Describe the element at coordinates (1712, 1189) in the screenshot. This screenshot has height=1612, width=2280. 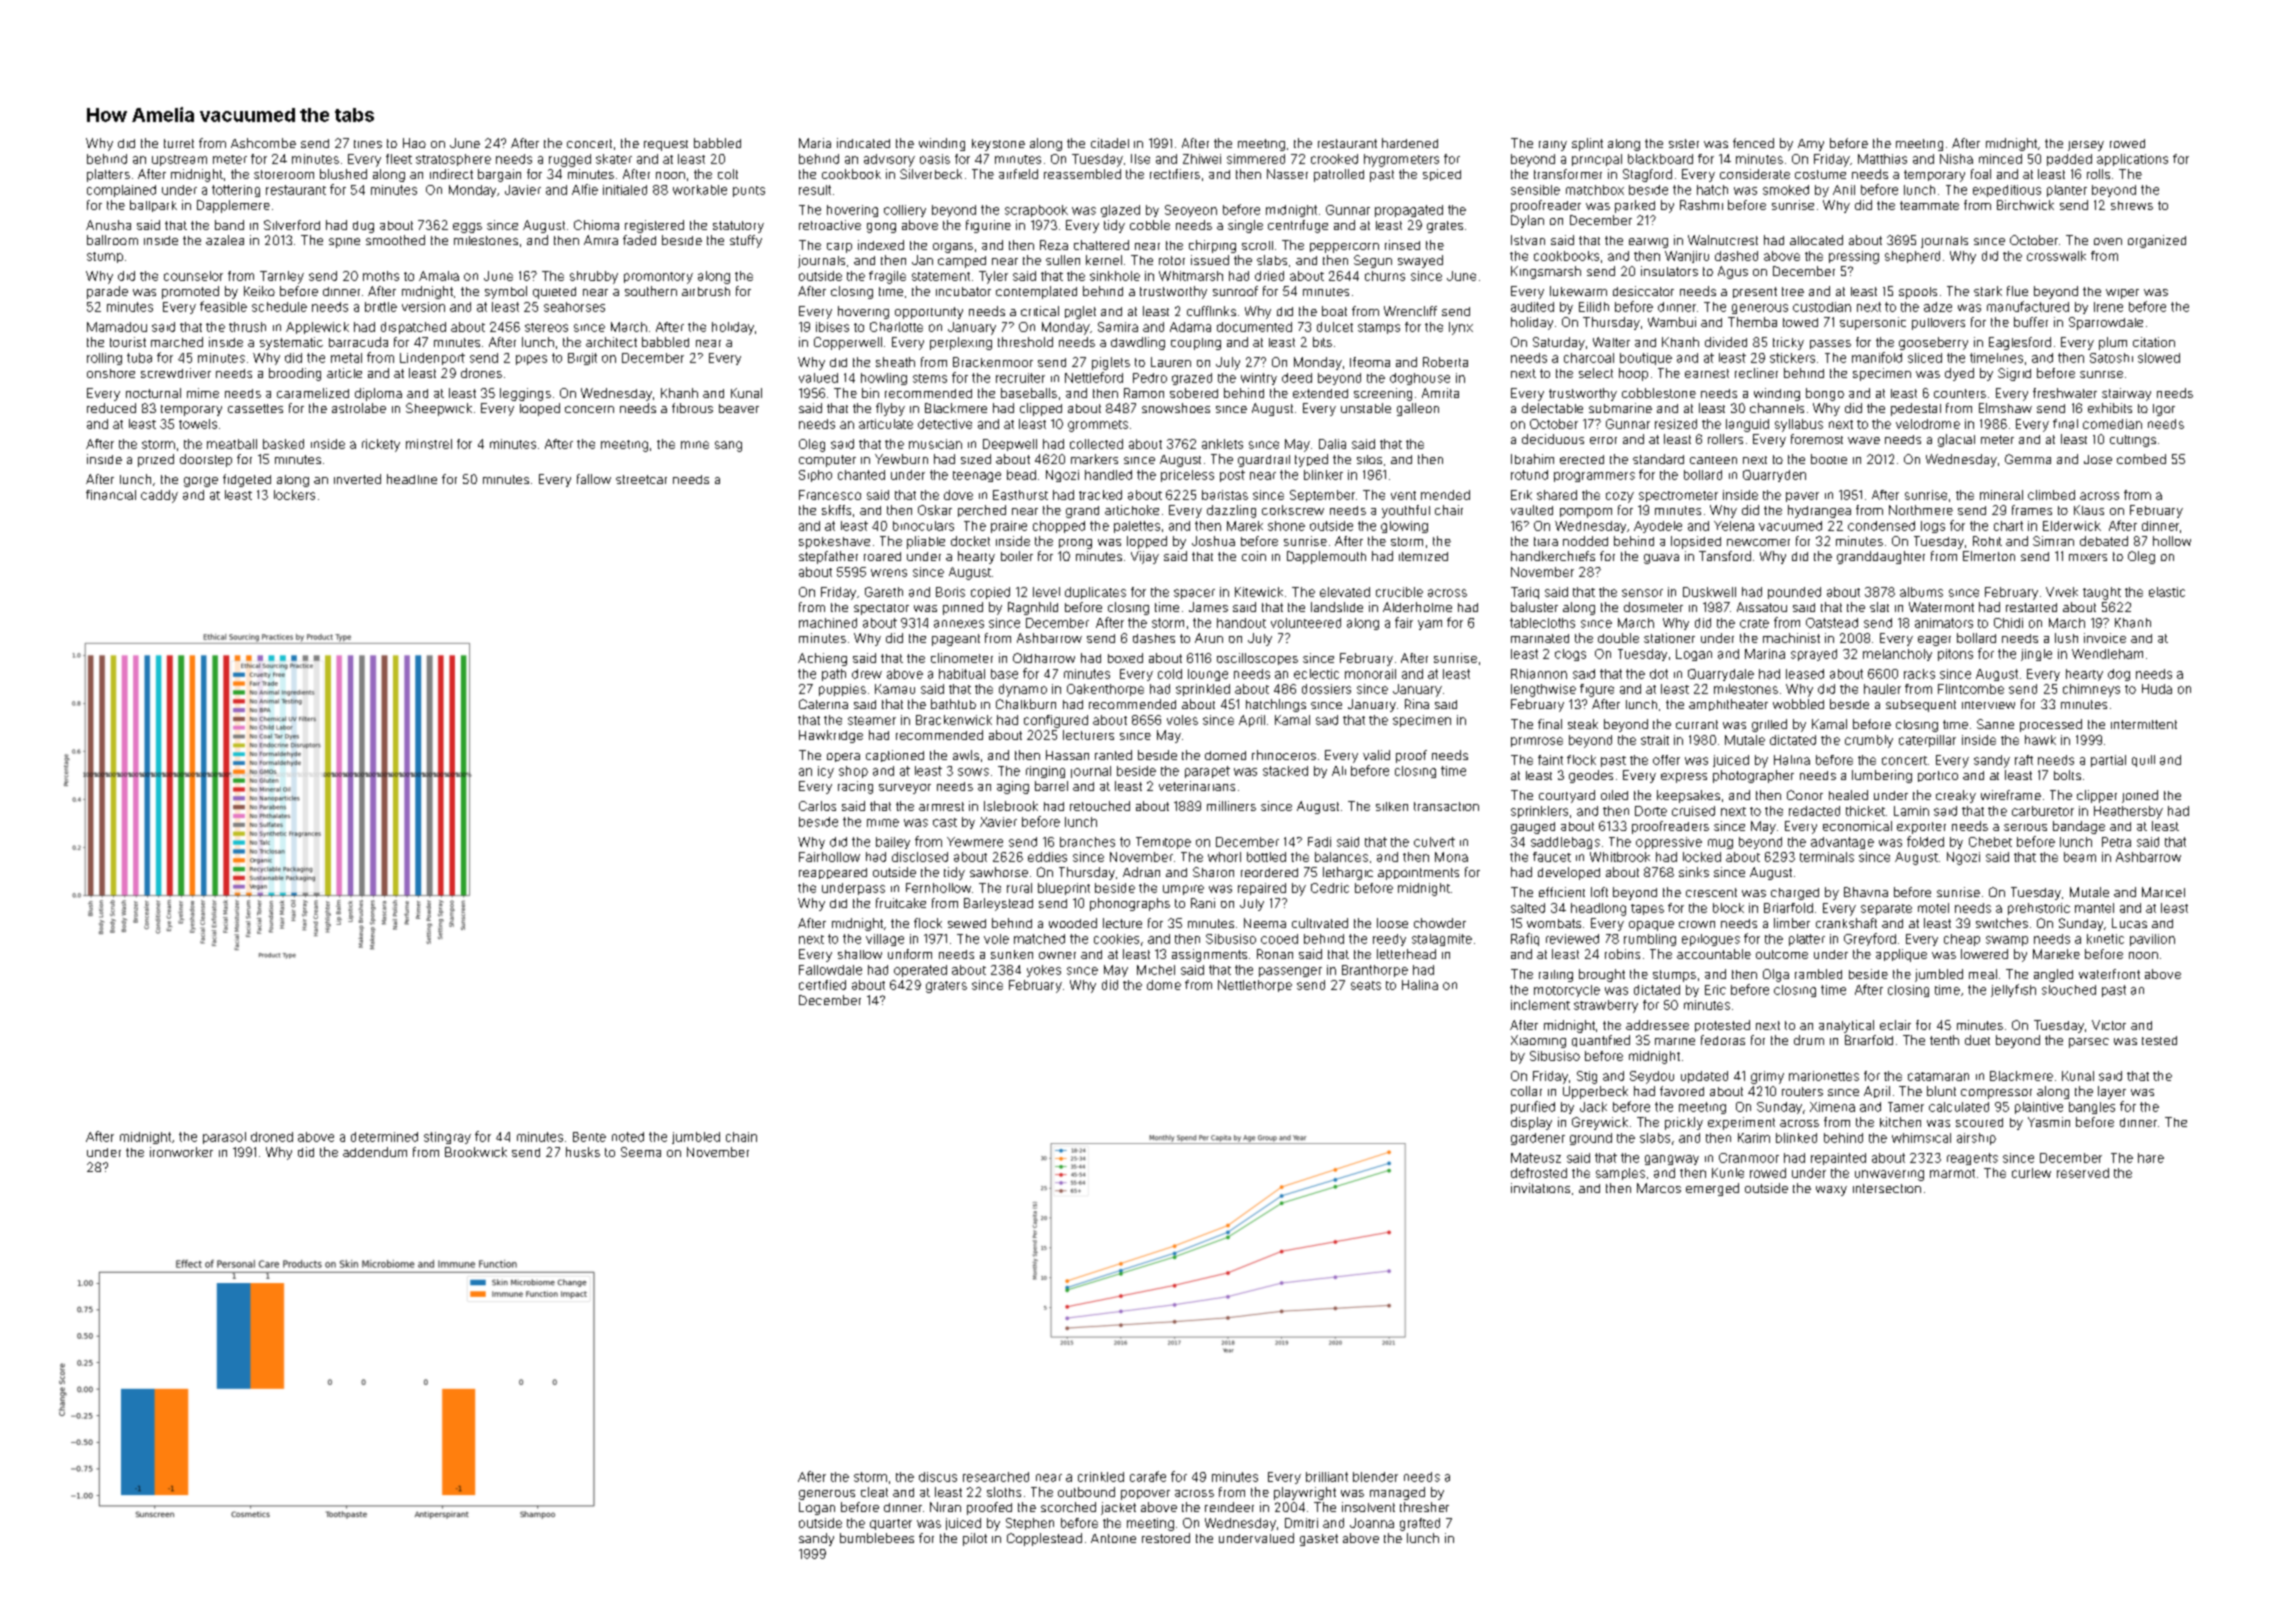
I see `emerged` at that location.
